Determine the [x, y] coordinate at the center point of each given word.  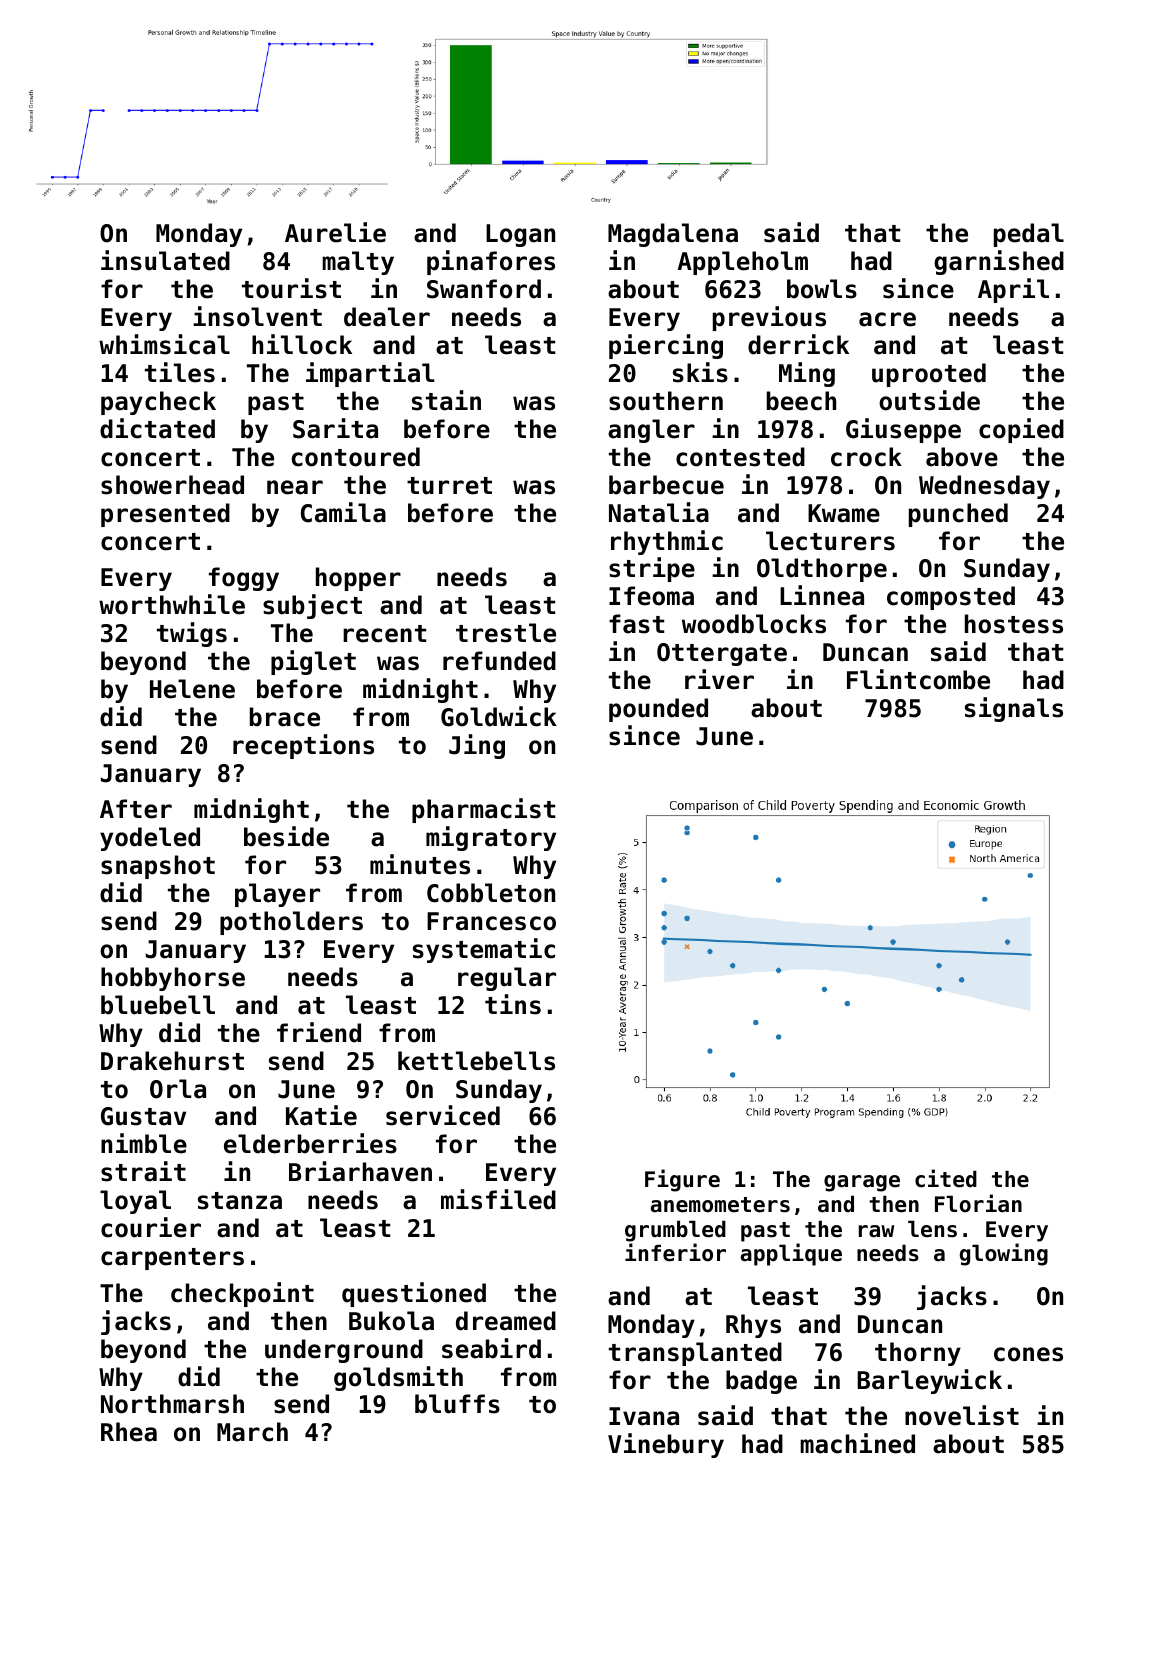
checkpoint [242, 1294]
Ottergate [722, 654]
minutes [420, 864]
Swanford [484, 289]
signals [1014, 709]
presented [165, 515]
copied [1021, 430]
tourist [291, 288]
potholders [291, 923]
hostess [1014, 624]
